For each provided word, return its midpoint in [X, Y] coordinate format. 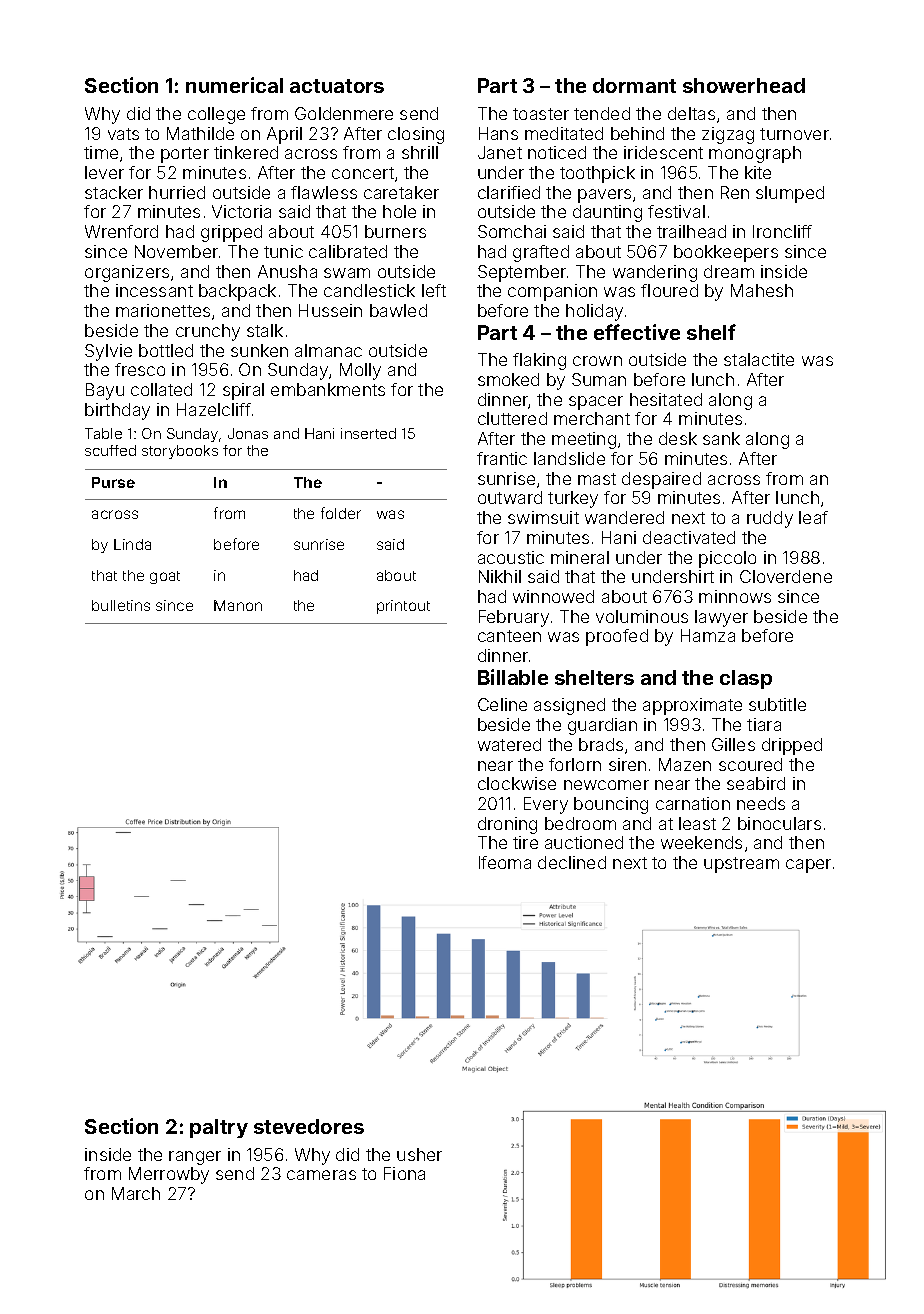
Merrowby [169, 1175]
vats [123, 134]
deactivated [689, 537]
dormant [634, 85]
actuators [337, 86]
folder [341, 513]
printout [403, 607]
